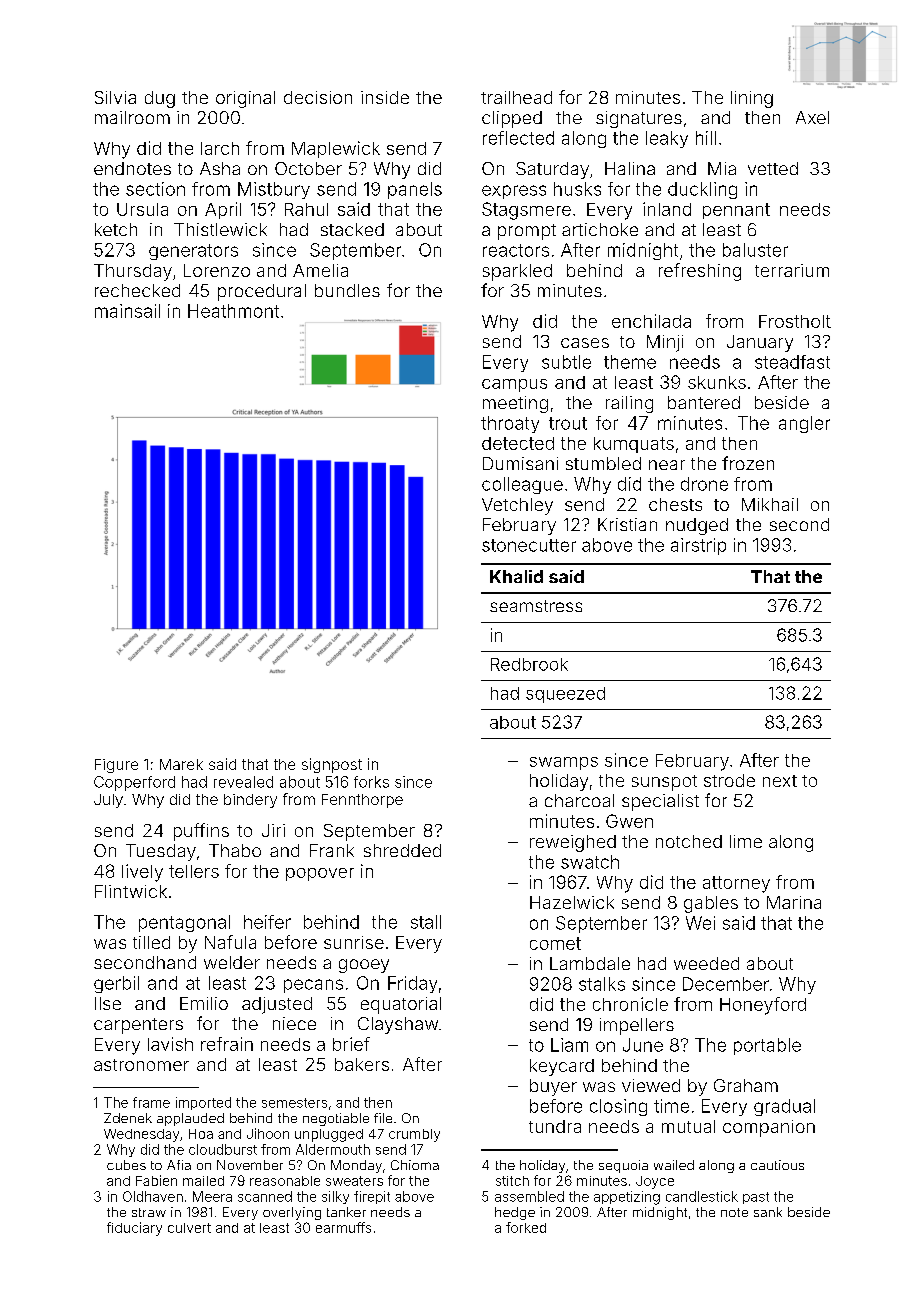 This screenshot has width=924, height=1311. What do you see at coordinates (336, 149) in the screenshot?
I see `Maplewick` at bounding box center [336, 149].
